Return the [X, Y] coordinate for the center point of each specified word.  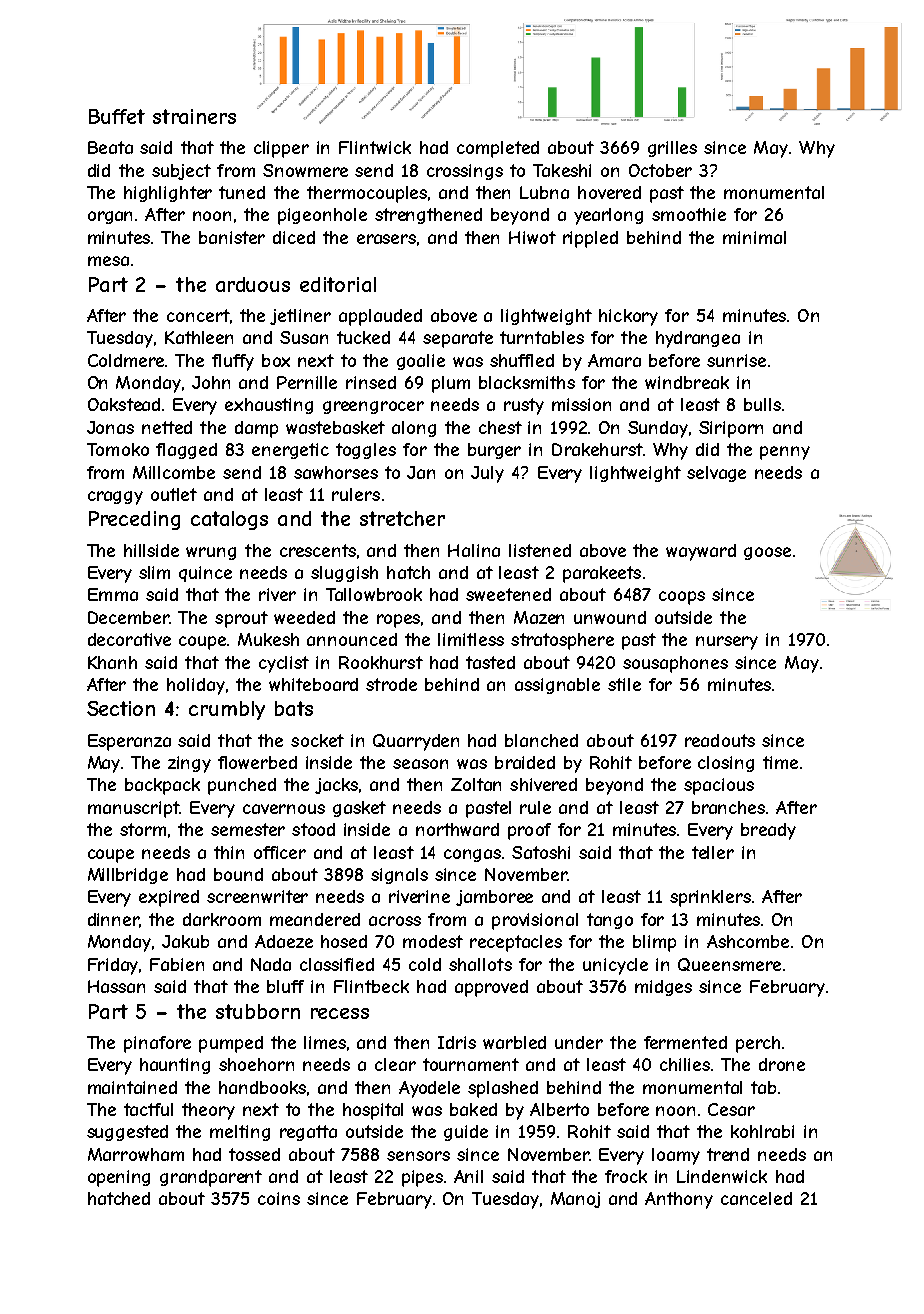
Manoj [575, 1200]
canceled [756, 1198]
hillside [151, 550]
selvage [716, 474]
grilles [672, 149]
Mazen [539, 617]
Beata [110, 147]
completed [498, 149]
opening [119, 1178]
